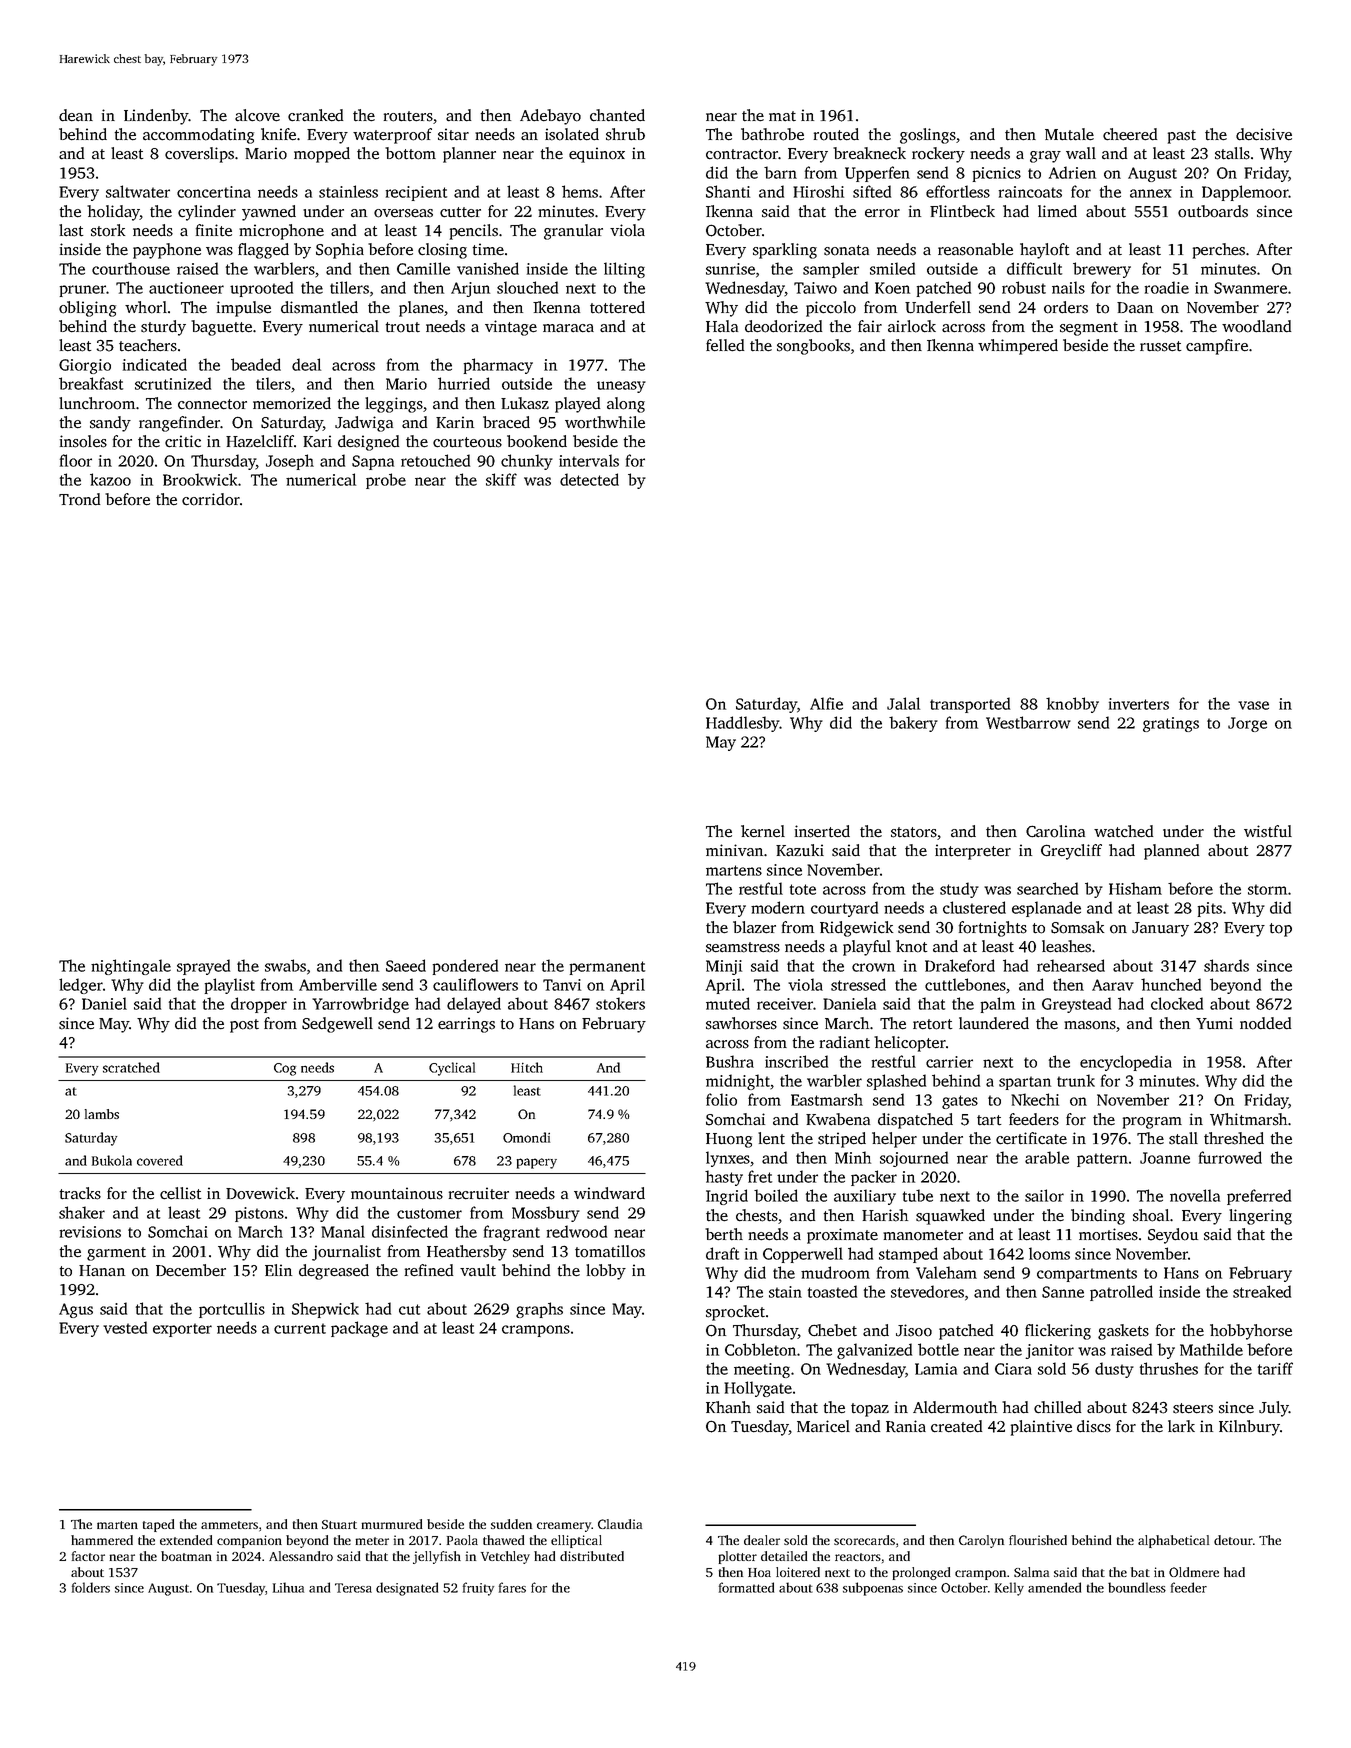 The width and height of the screenshot is (1351, 1748). What do you see at coordinates (203, 967) in the screenshot?
I see `sprayed` at bounding box center [203, 967].
